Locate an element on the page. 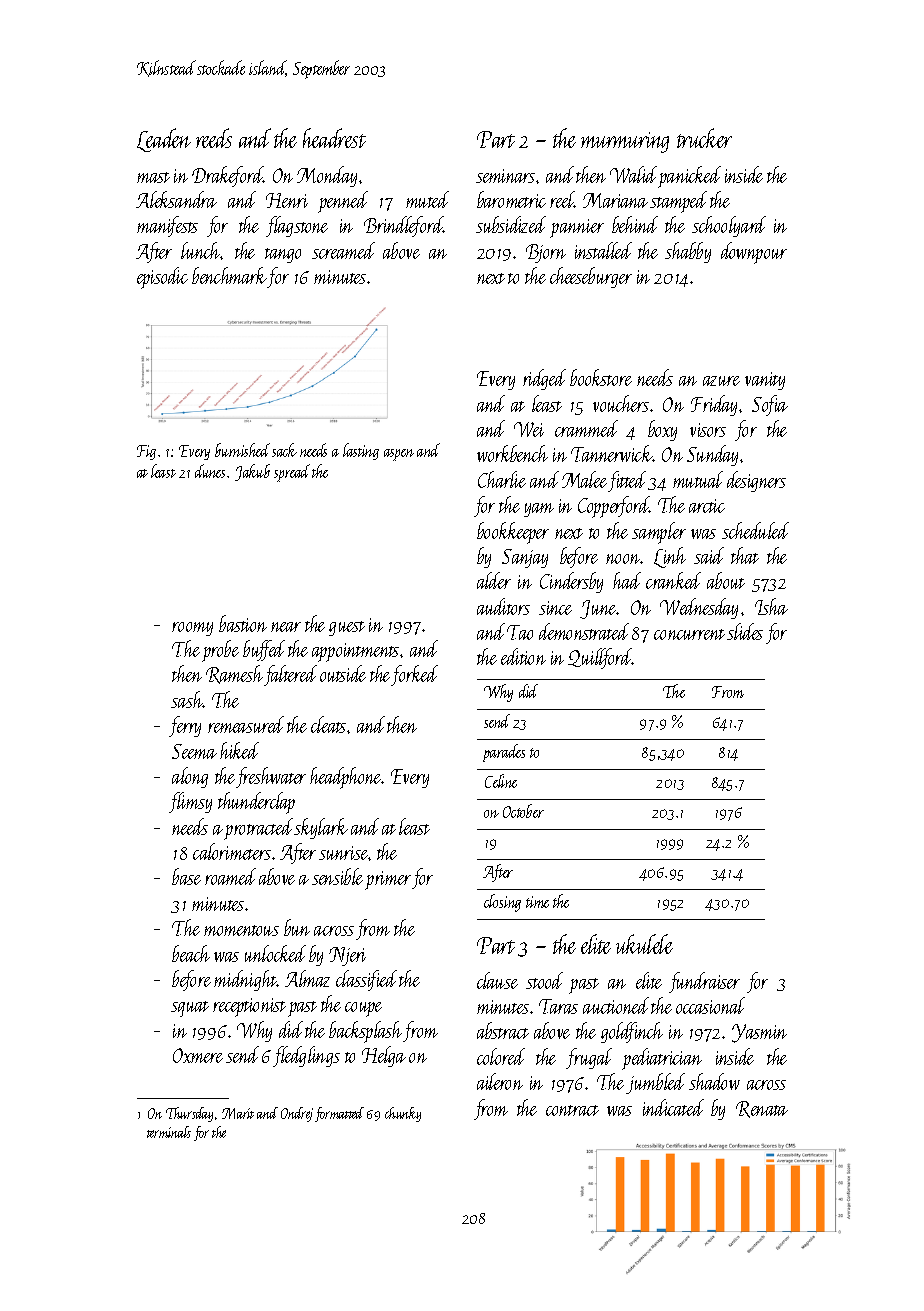 Image resolution: width=924 pixels, height=1311 pixels. murmuring is located at coordinates (625, 142).
